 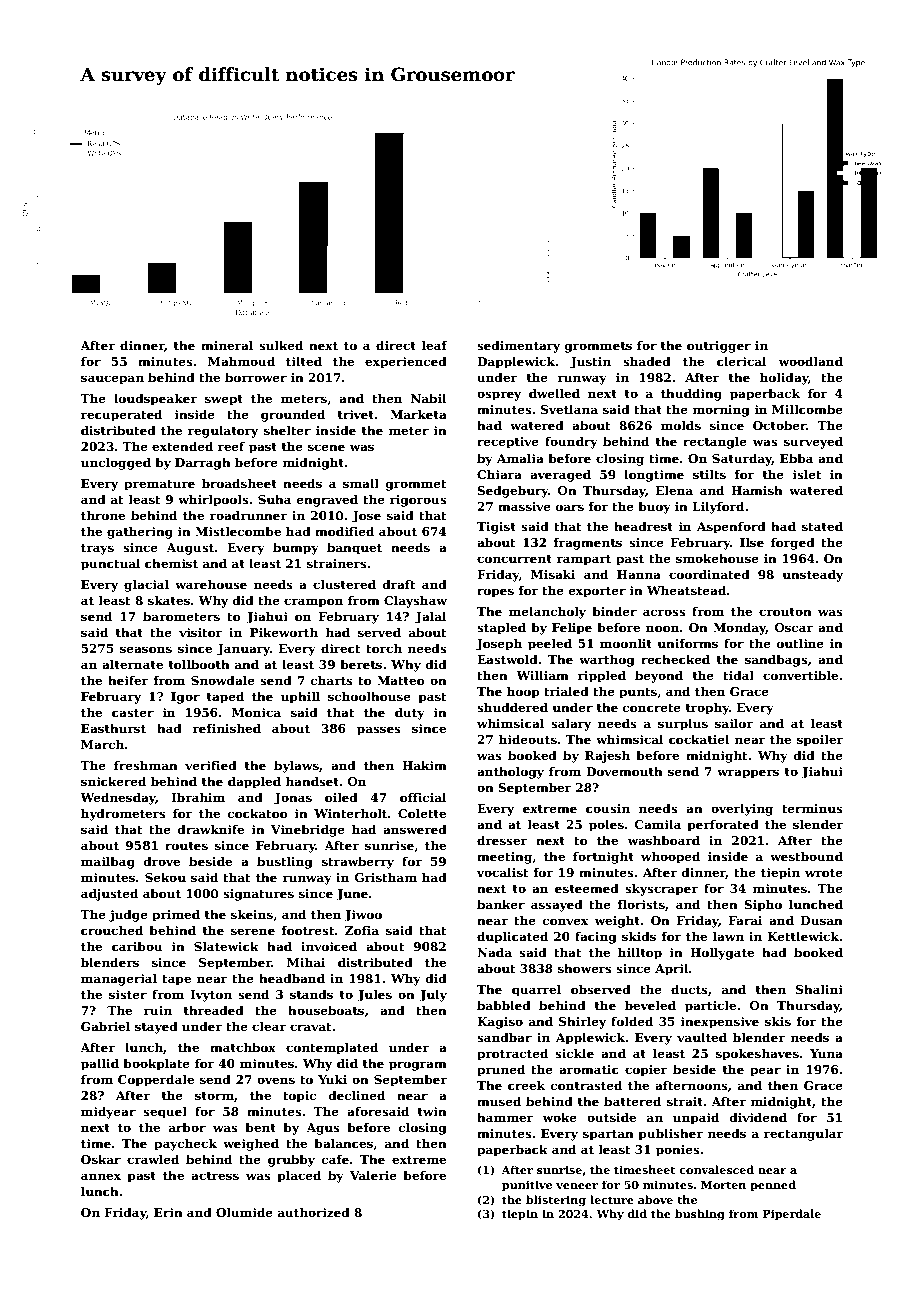 I want to click on sulked, so click(x=281, y=345).
